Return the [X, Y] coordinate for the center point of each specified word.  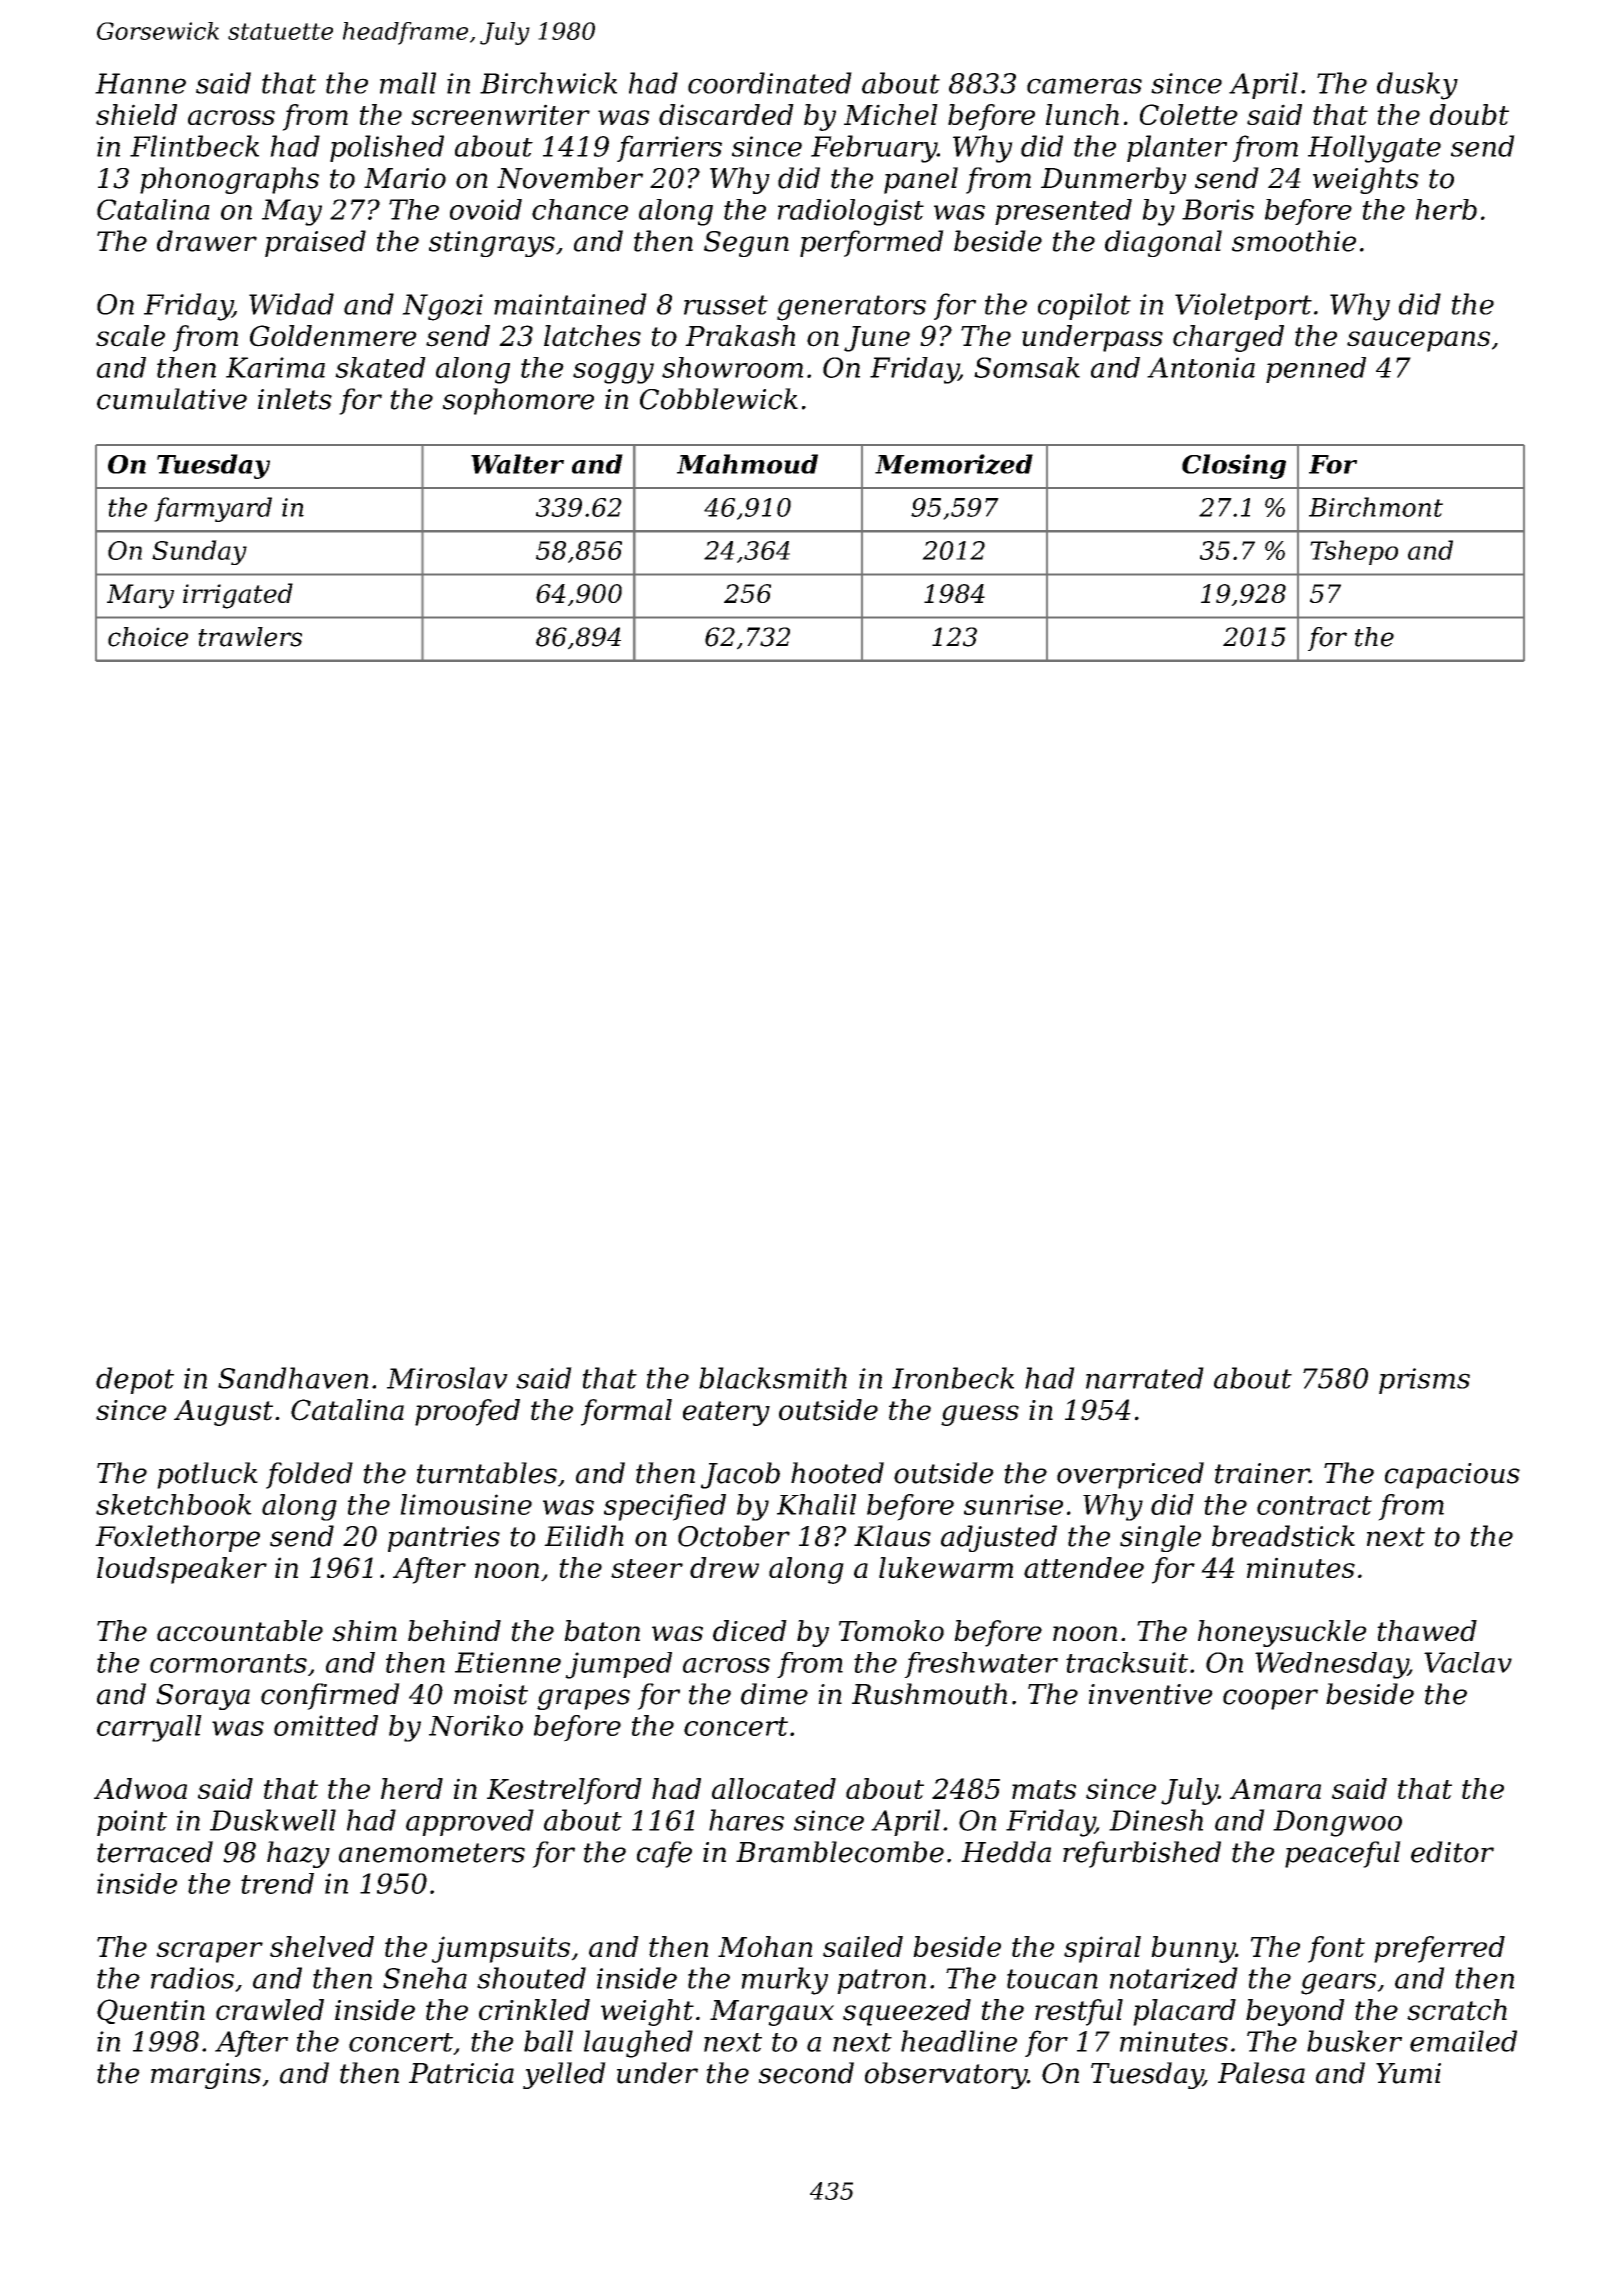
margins [206, 2076]
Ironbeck [953, 1378]
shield [136, 114]
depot [135, 1380]
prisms [1424, 1381]
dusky [1417, 86]
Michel [891, 114]
